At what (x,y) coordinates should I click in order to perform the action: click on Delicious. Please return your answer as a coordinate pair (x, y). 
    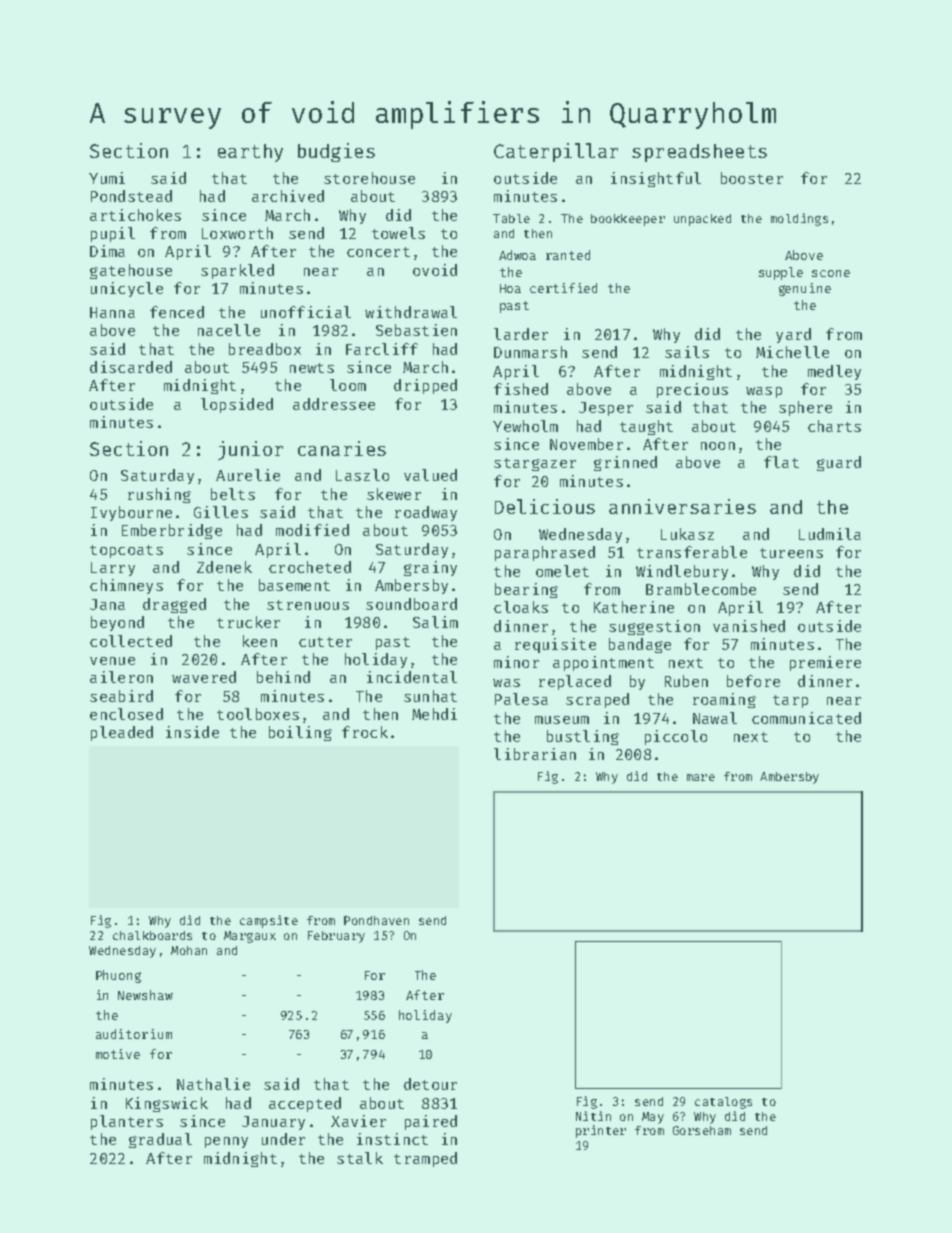
    Looking at the image, I should click on (545, 506).
